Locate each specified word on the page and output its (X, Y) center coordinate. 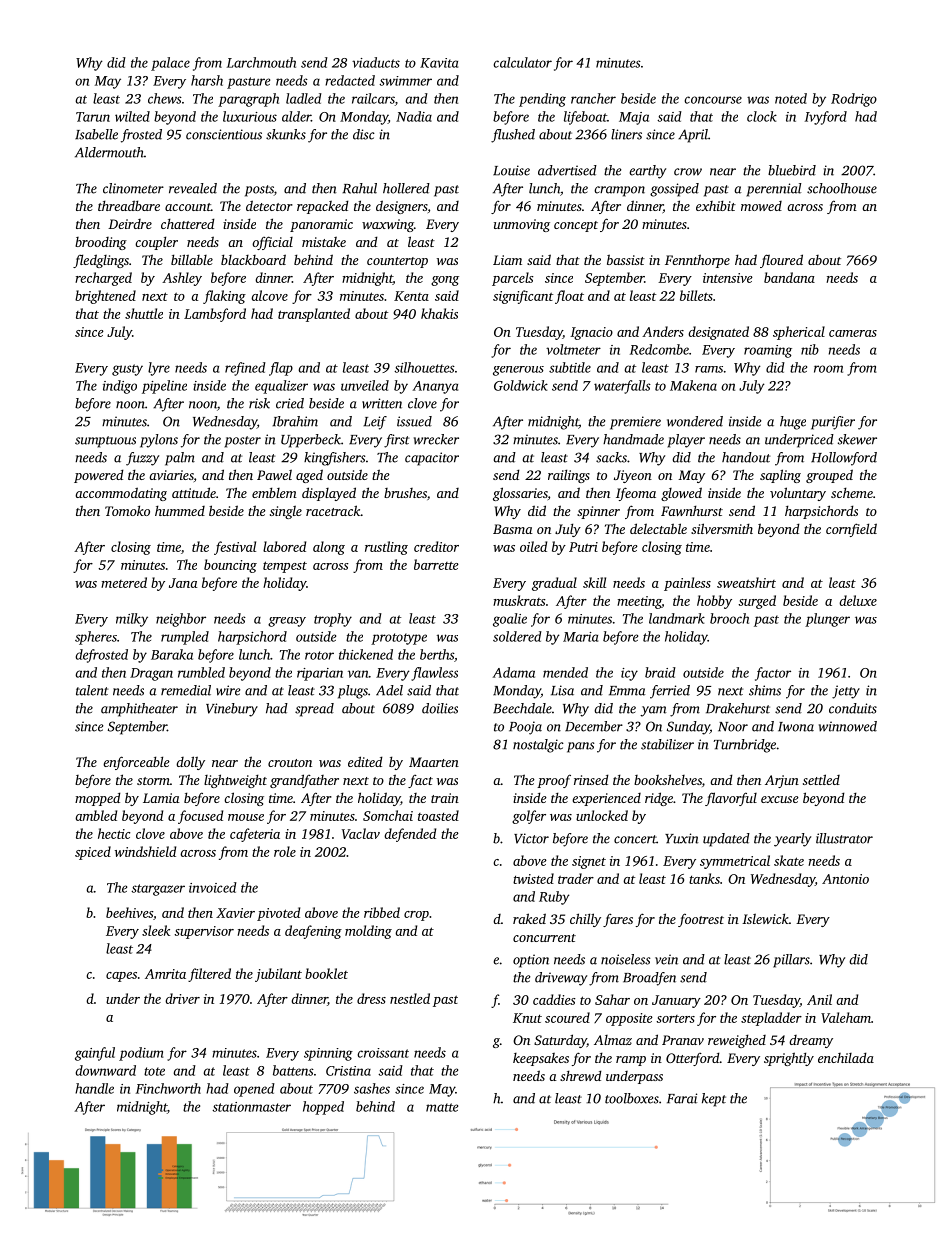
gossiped (674, 190)
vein (666, 959)
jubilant (278, 975)
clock (762, 116)
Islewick (765, 918)
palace (170, 64)
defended (410, 835)
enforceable (136, 763)
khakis (439, 313)
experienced (606, 799)
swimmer (405, 81)
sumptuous (105, 442)
